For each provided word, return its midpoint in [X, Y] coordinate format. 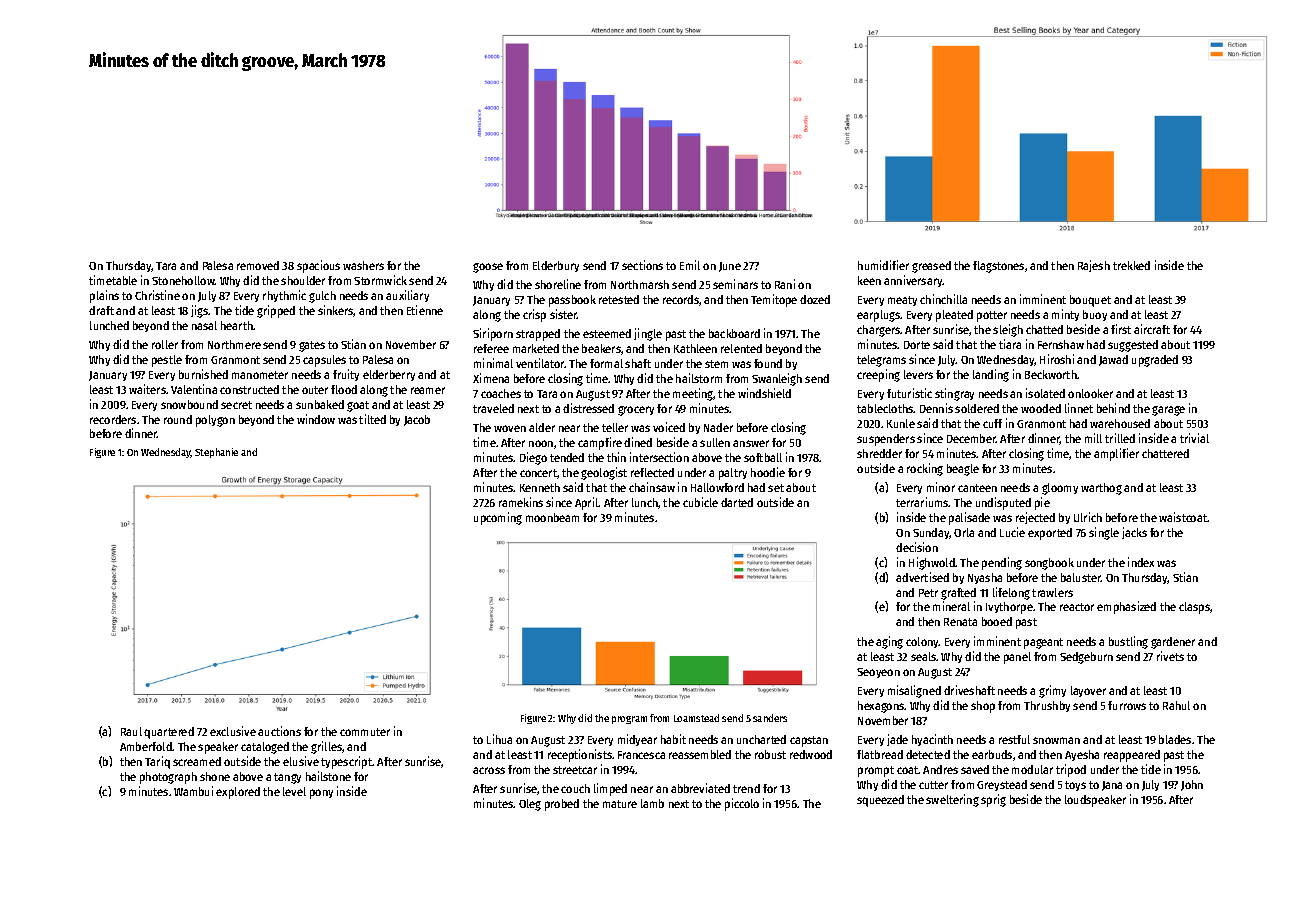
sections [642, 265]
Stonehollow [183, 280]
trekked [1131, 265]
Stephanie [216, 453]
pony [321, 794]
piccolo [742, 804]
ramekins [521, 502]
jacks [1134, 533]
